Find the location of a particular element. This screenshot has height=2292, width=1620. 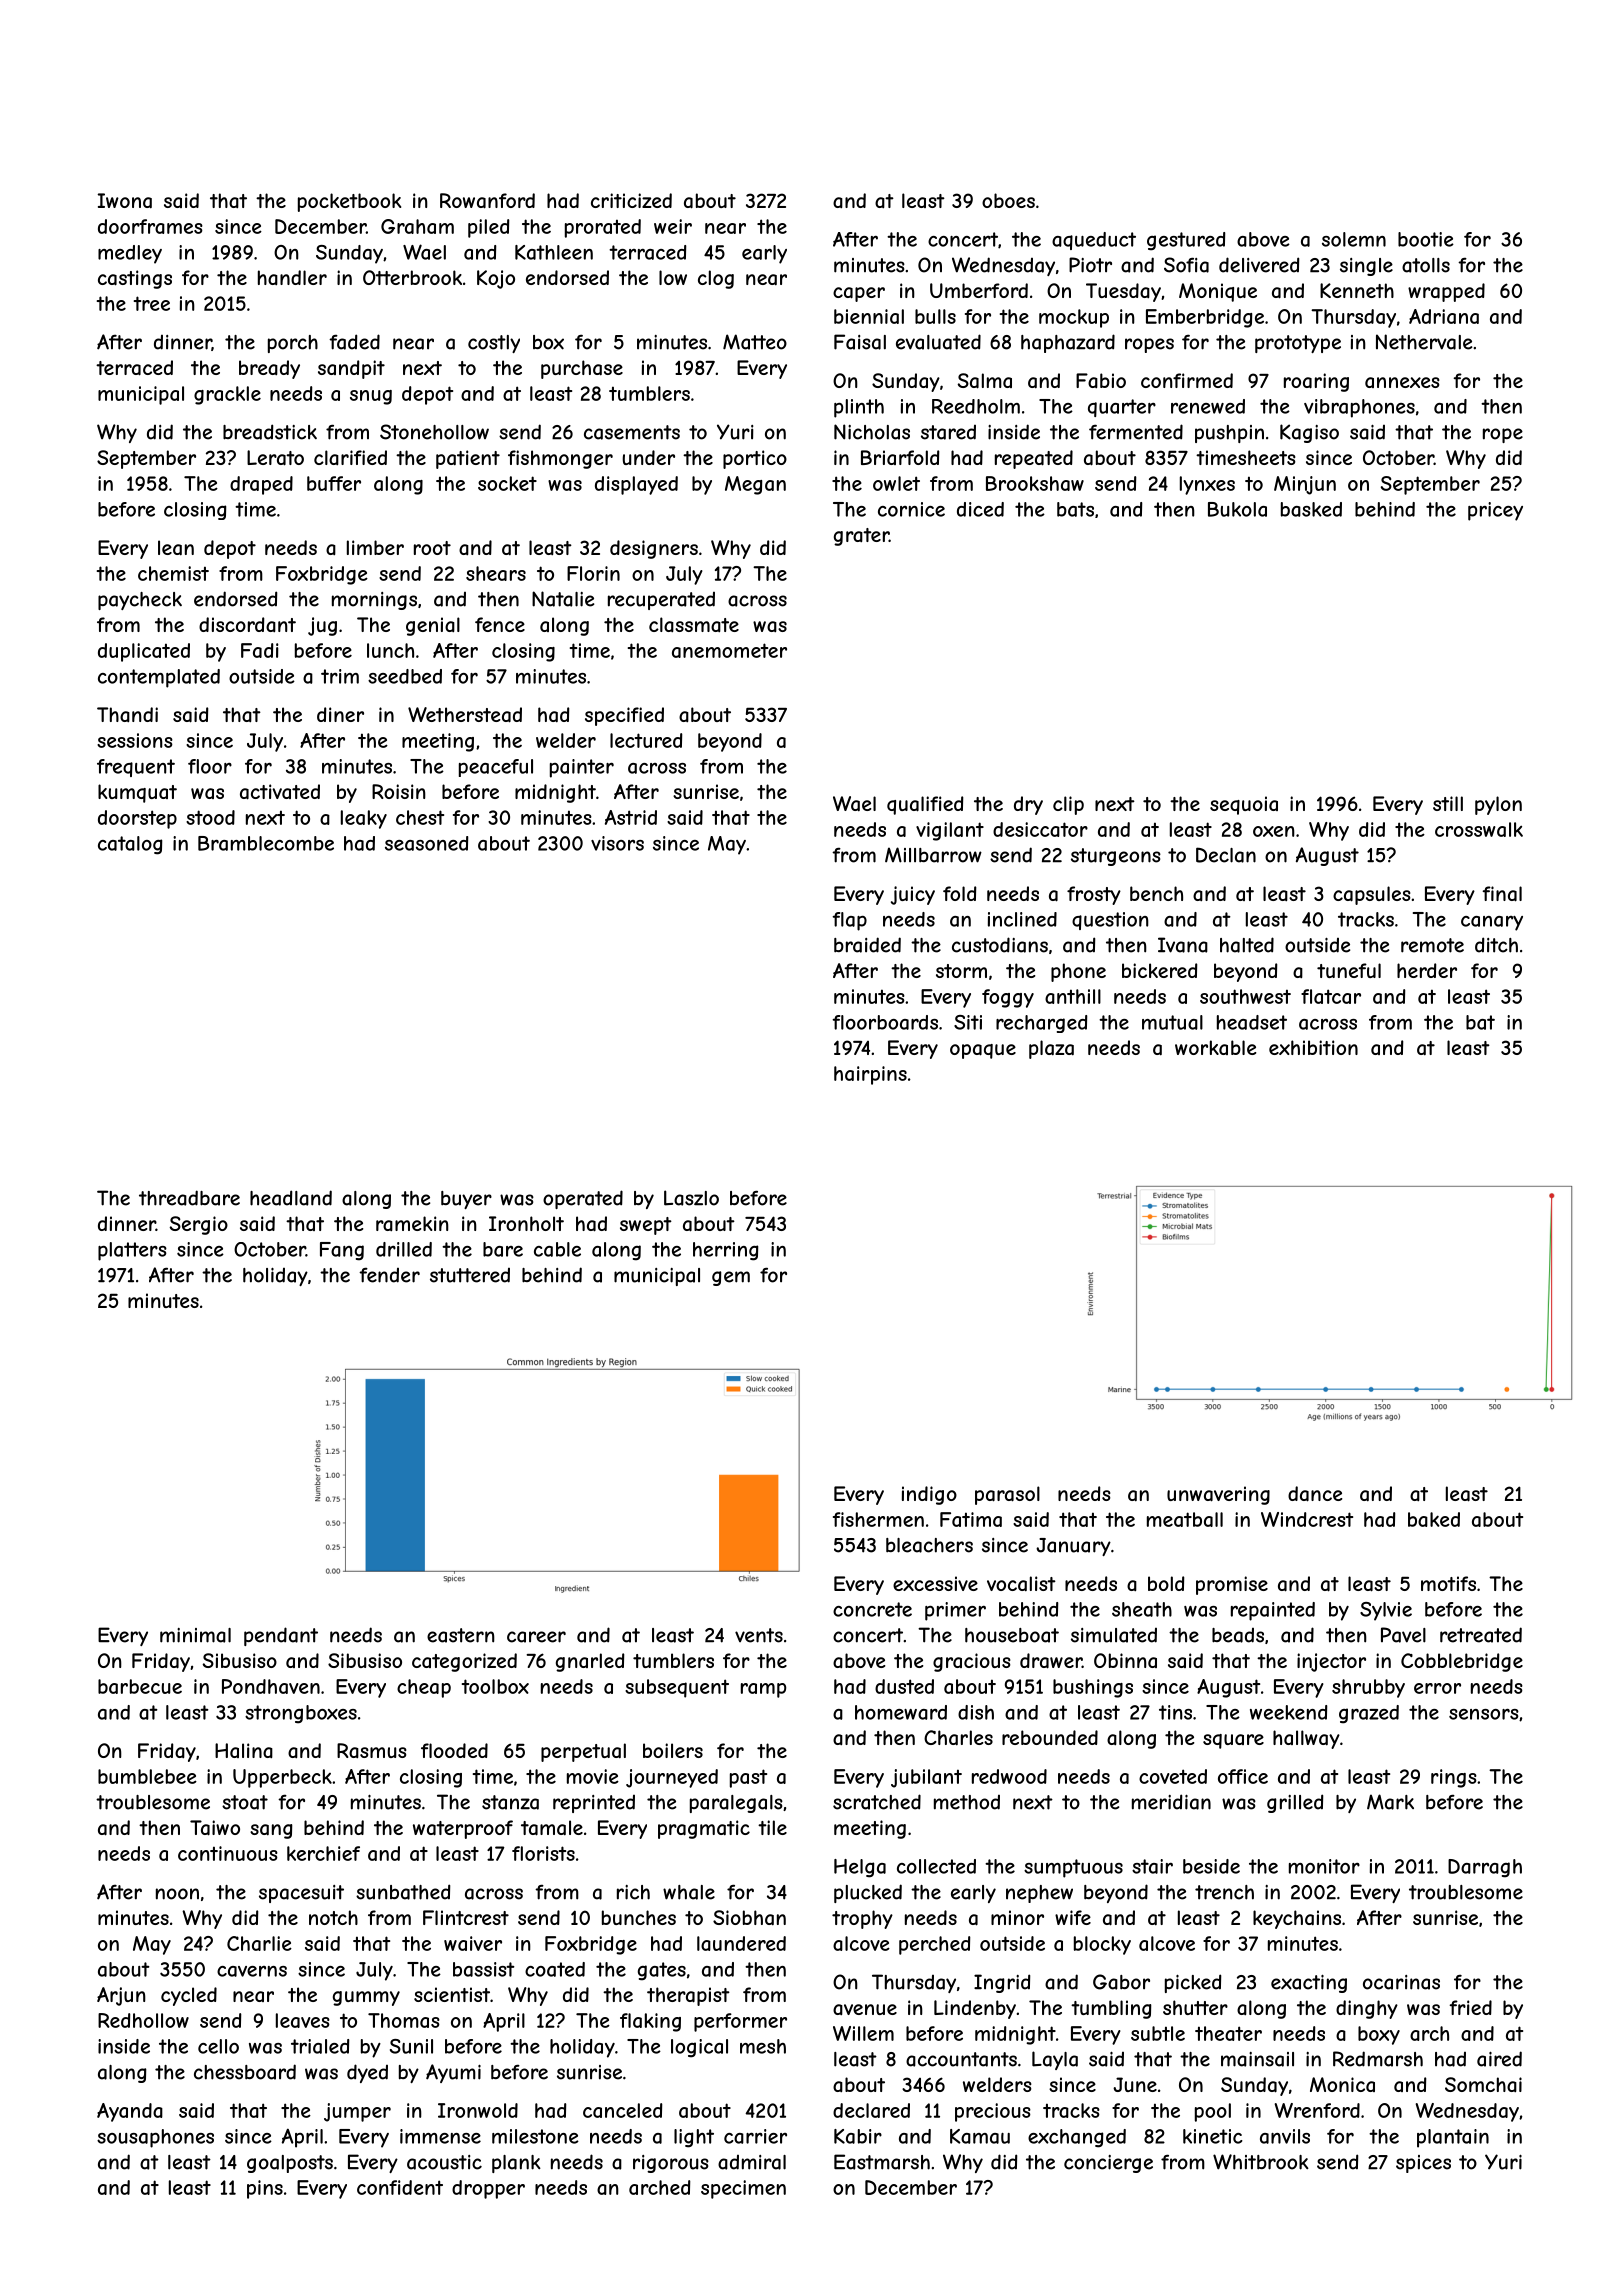

Eastmarsh is located at coordinates (882, 2162).
